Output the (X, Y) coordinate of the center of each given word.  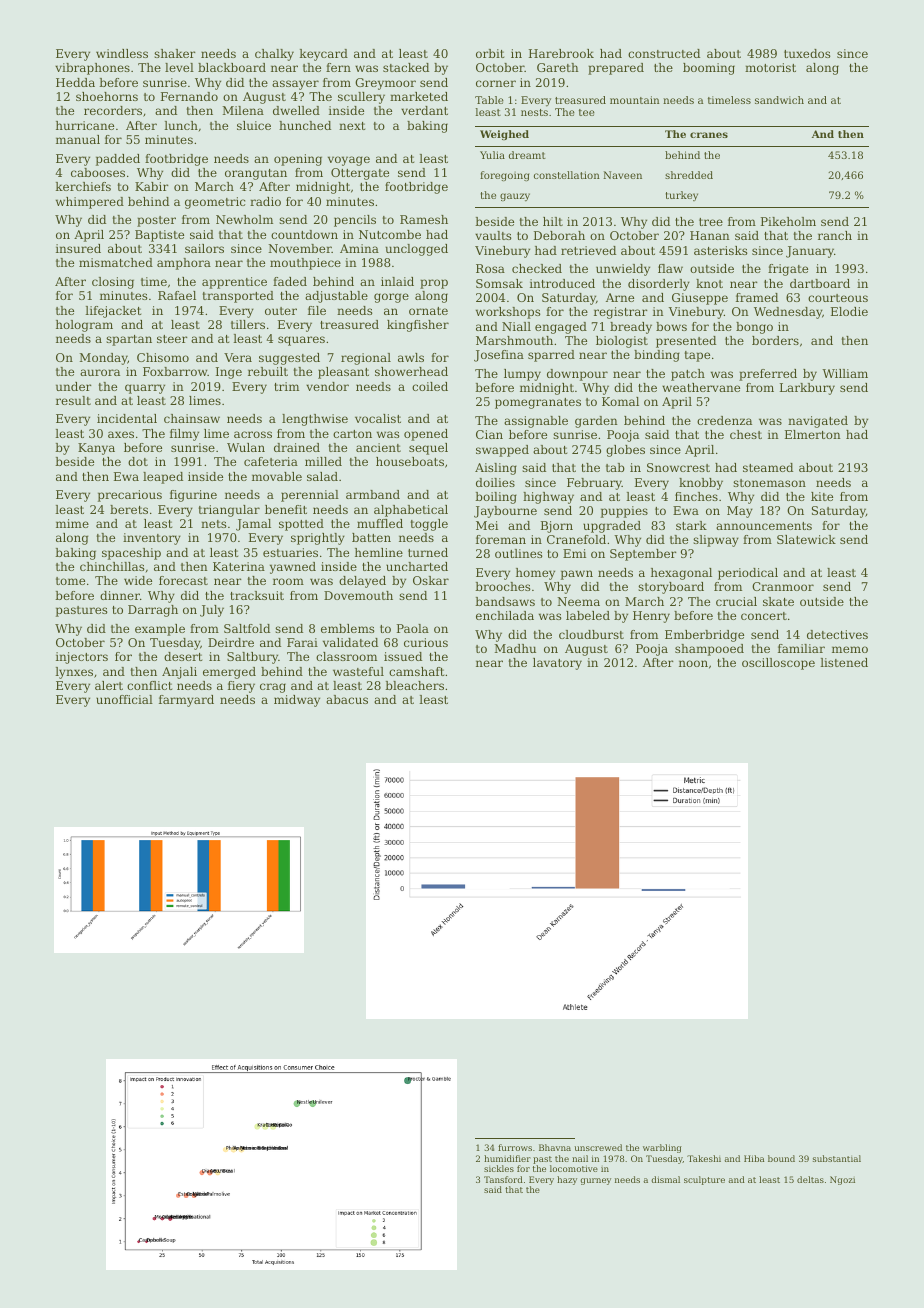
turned (428, 552)
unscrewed (598, 1147)
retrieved (588, 250)
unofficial (124, 699)
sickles (499, 1168)
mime (72, 523)
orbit (490, 53)
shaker (175, 53)
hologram (84, 326)
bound (781, 1158)
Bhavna (555, 1147)
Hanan (710, 235)
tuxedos (807, 53)
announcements (764, 526)
